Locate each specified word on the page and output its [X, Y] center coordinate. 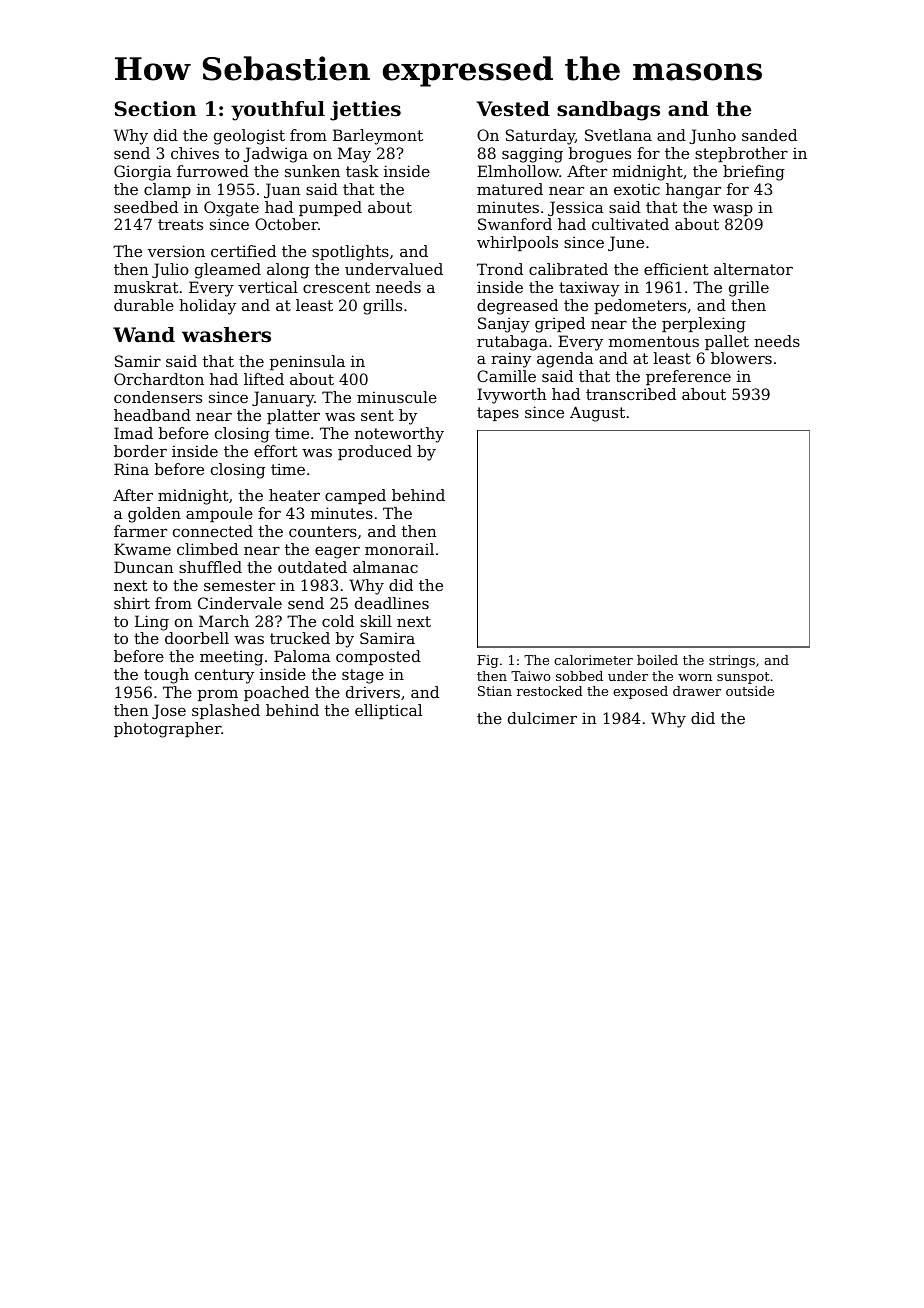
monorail [399, 549]
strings [732, 661]
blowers [741, 358]
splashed [226, 711]
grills [382, 307]
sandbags [608, 111]
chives [195, 153]
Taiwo [531, 676]
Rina [131, 469]
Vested [513, 109]
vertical [268, 287]
